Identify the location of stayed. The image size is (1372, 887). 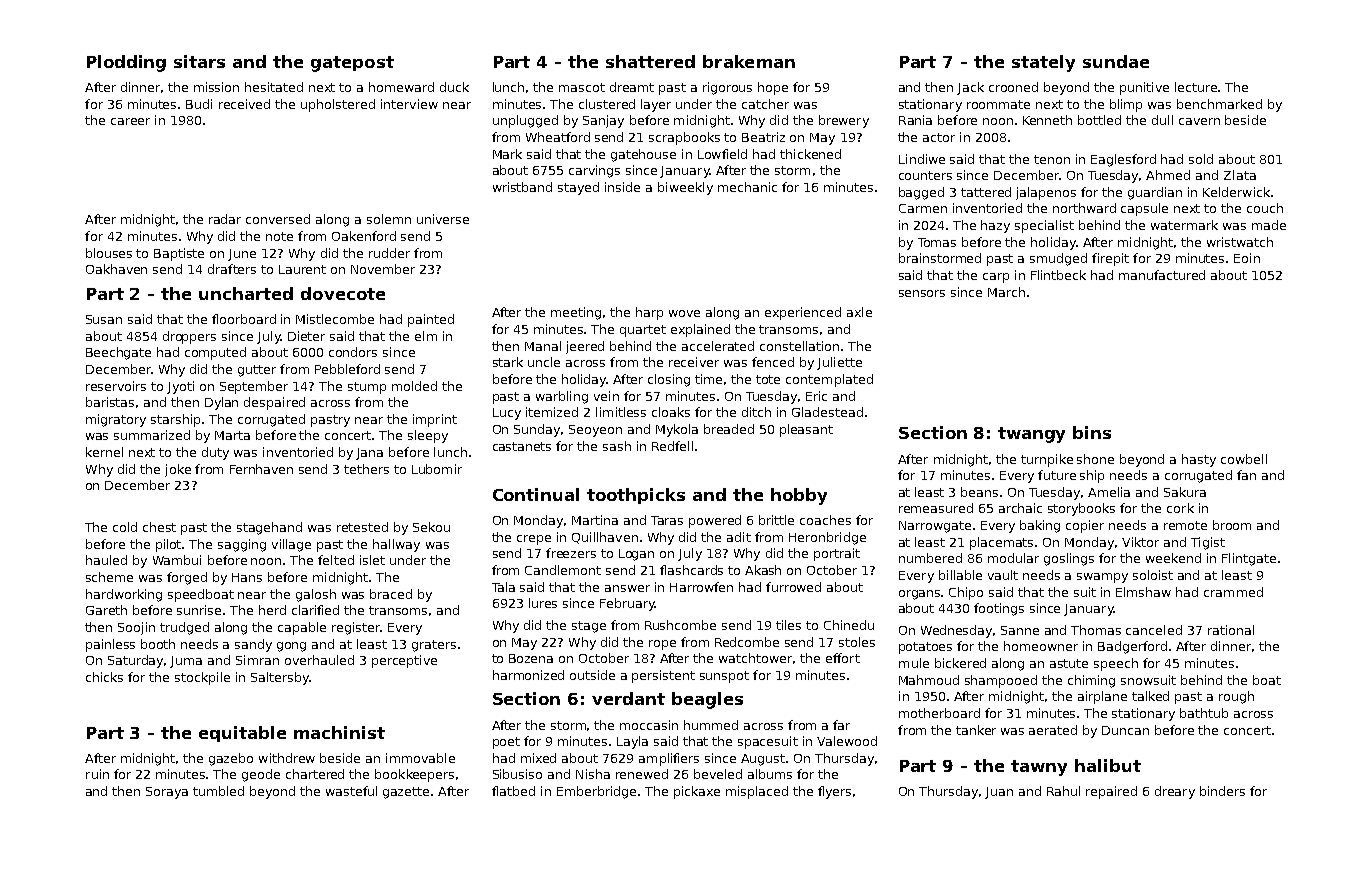
(578, 188).
